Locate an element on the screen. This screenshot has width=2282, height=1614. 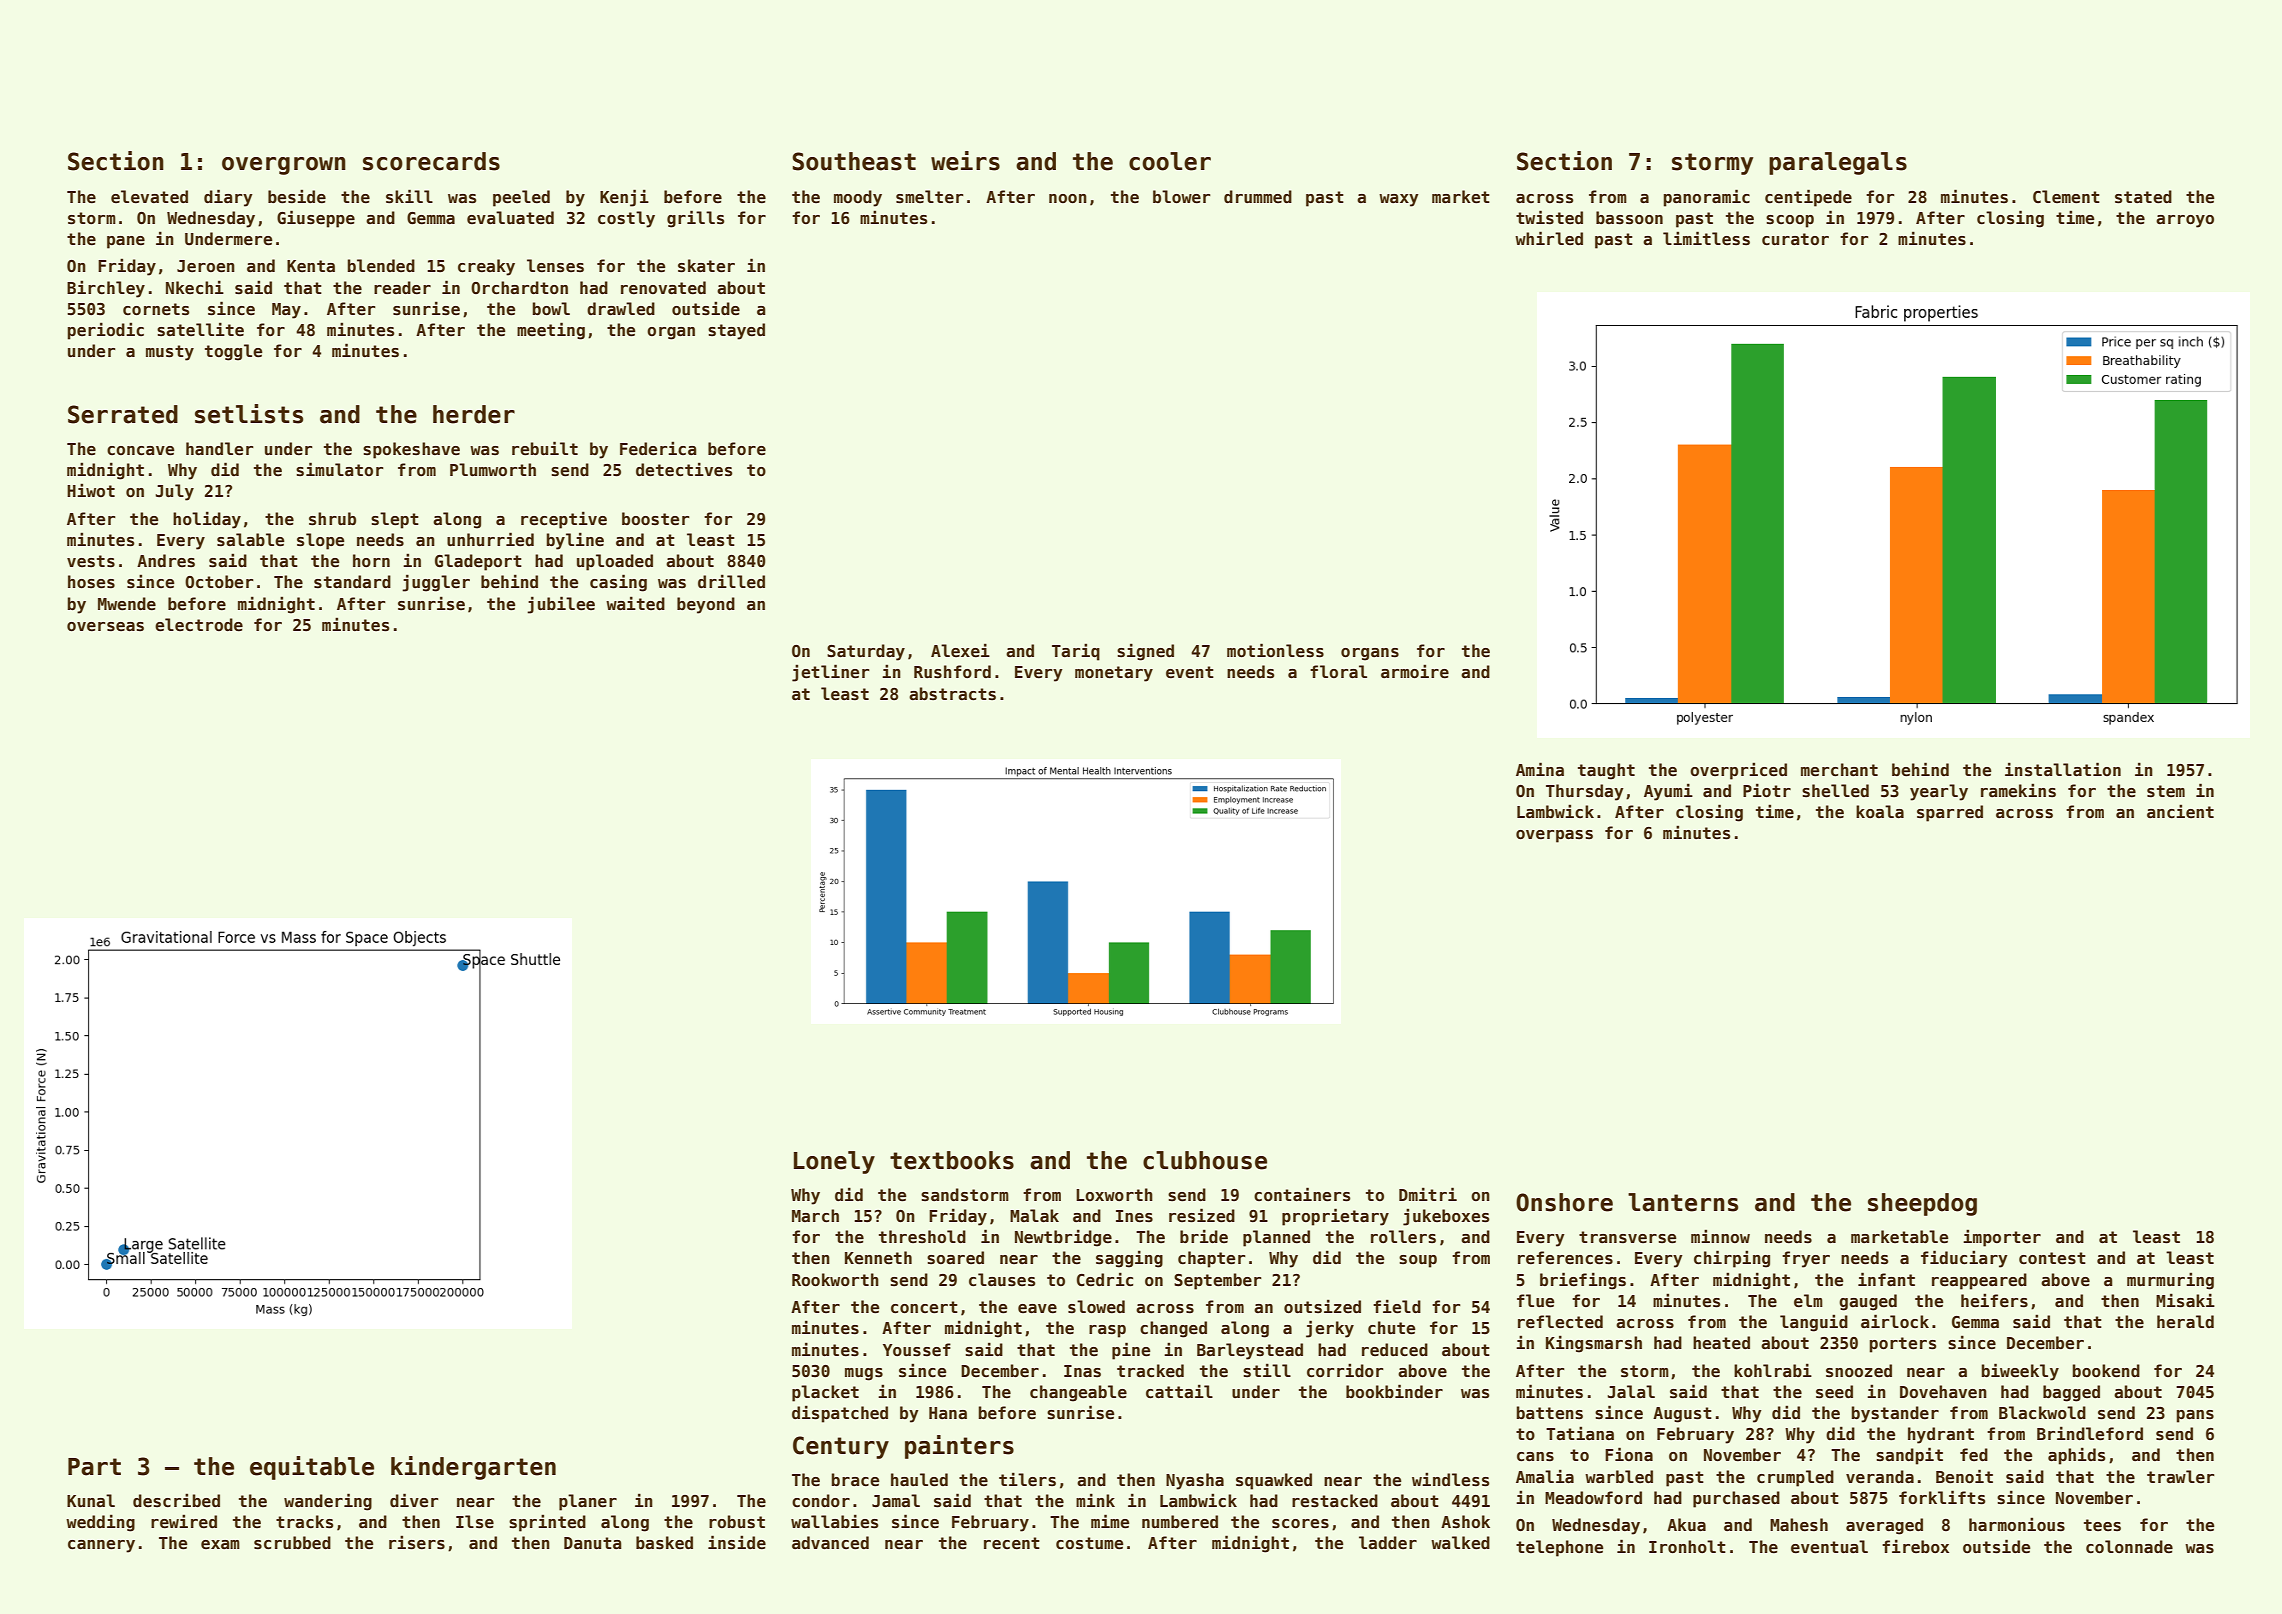
Hiwot is located at coordinates (91, 490).
